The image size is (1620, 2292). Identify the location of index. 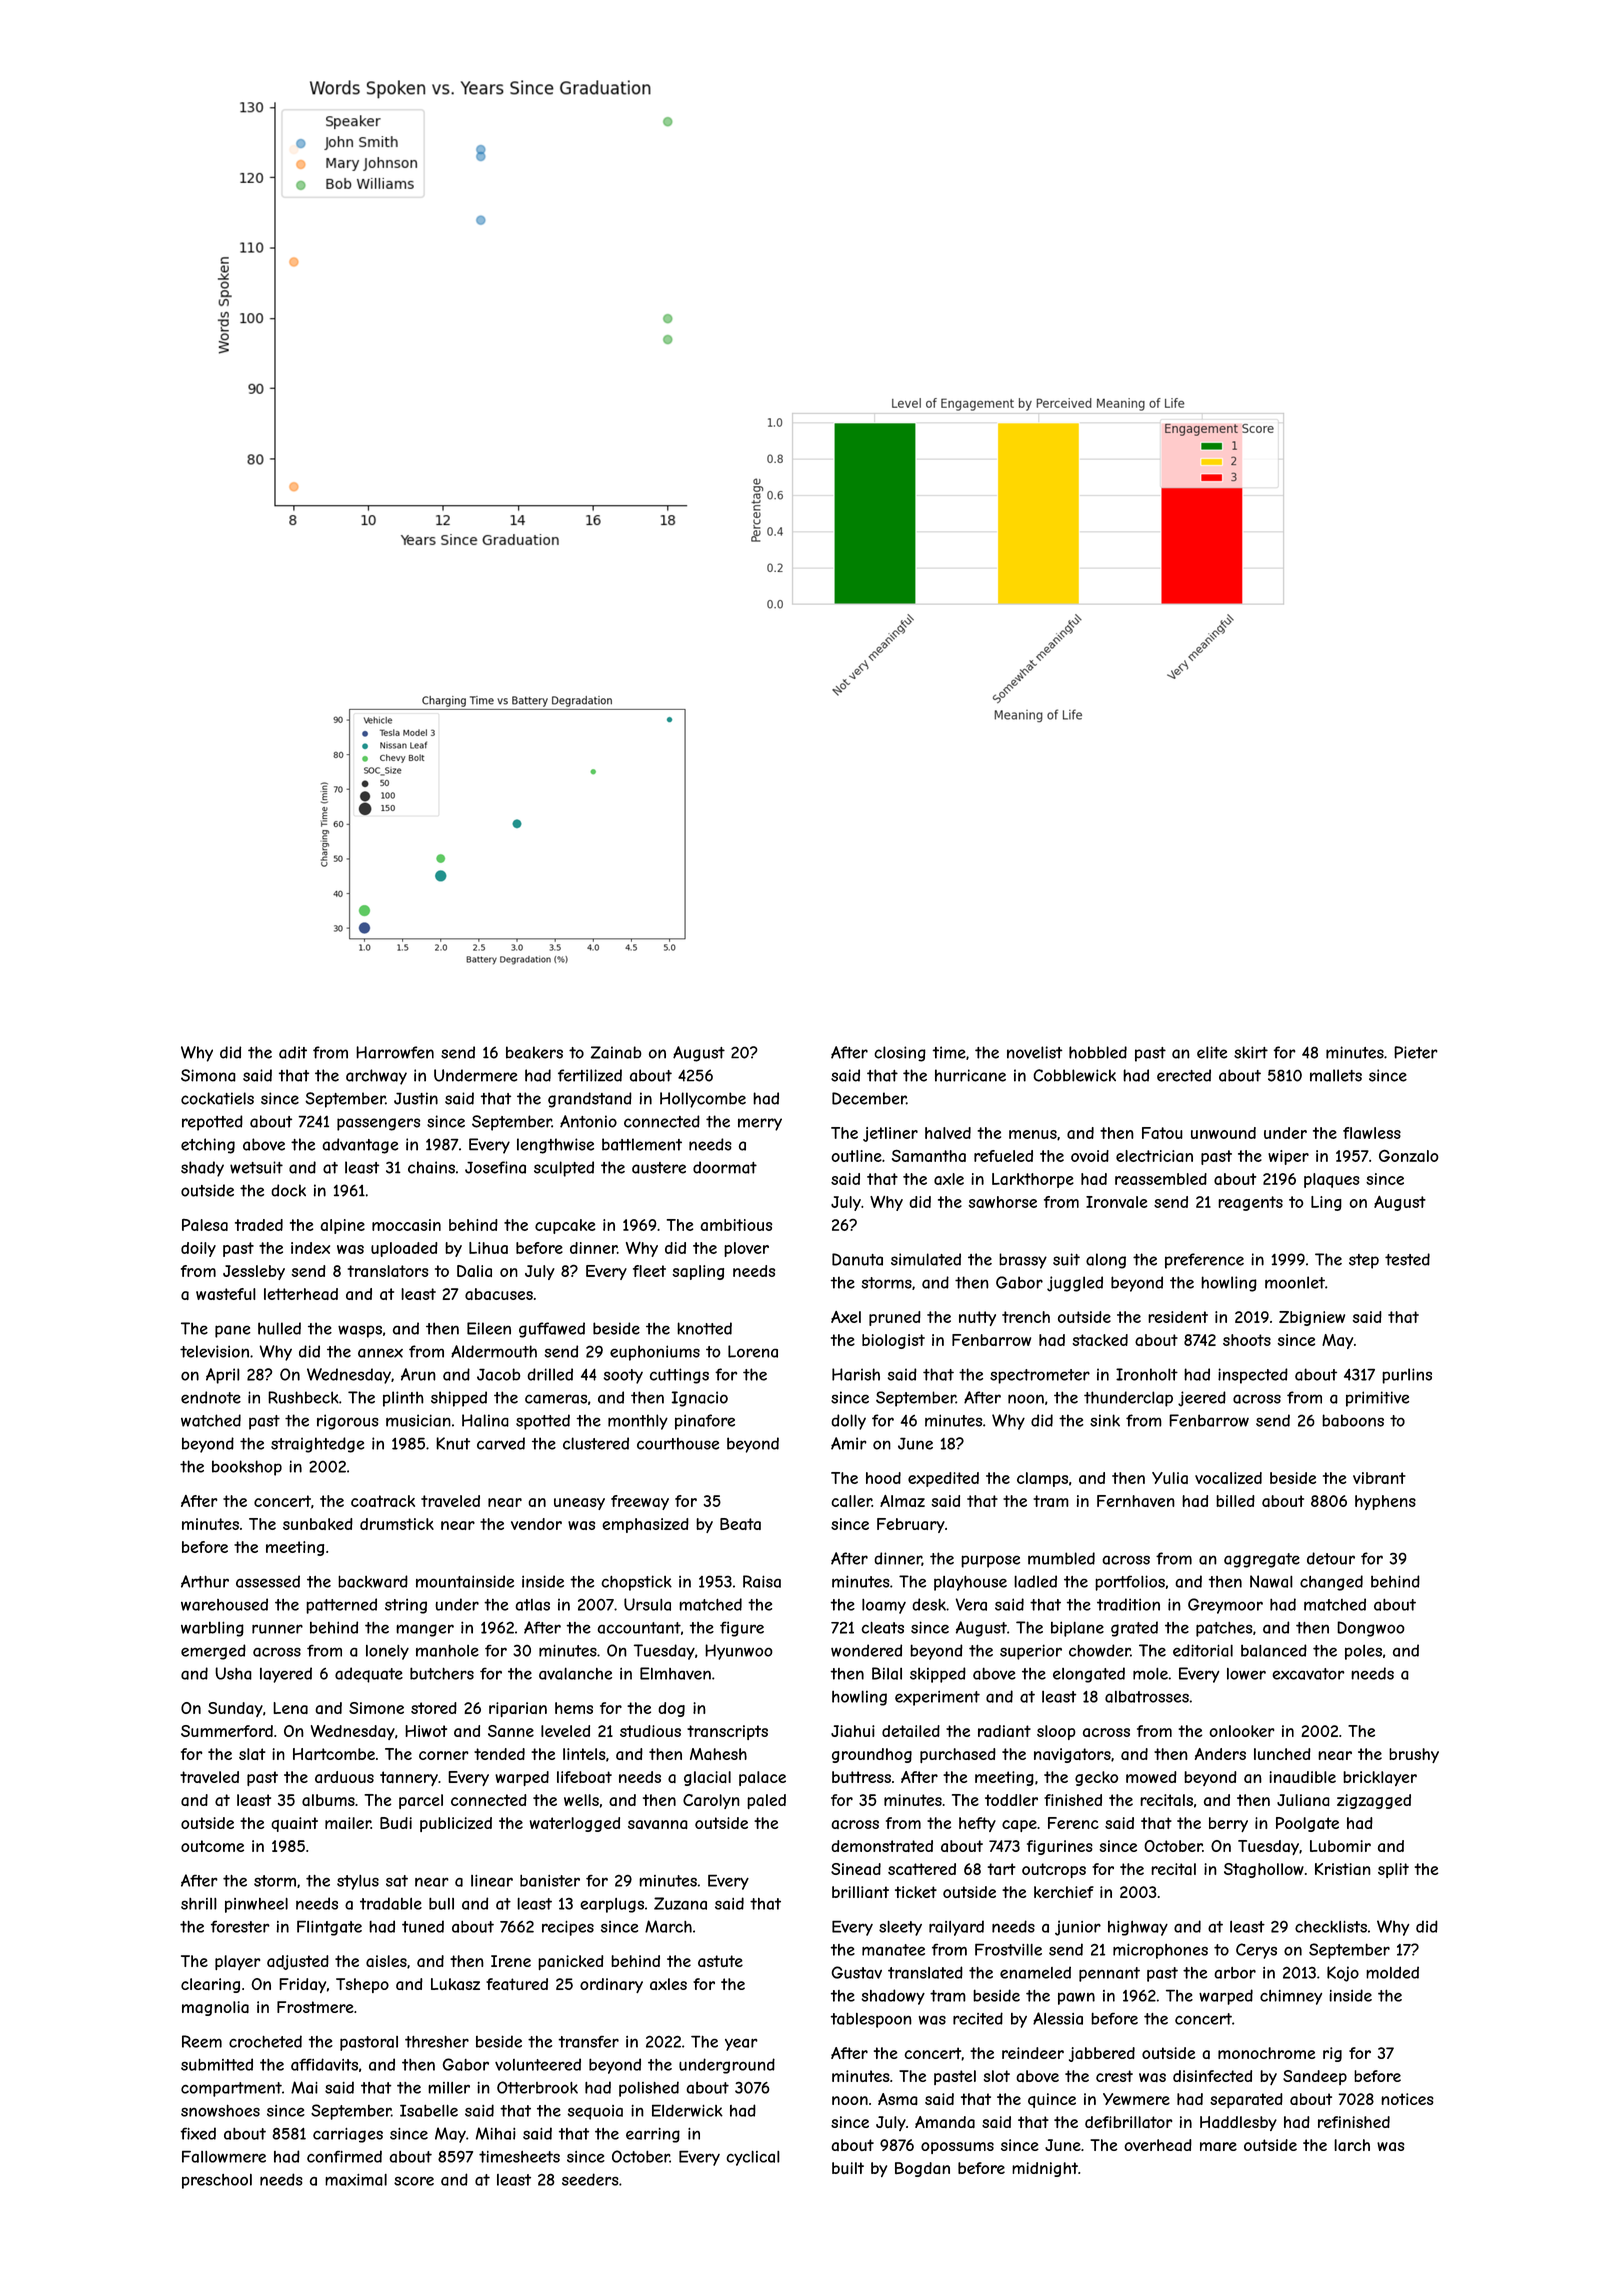
(310, 1248).
